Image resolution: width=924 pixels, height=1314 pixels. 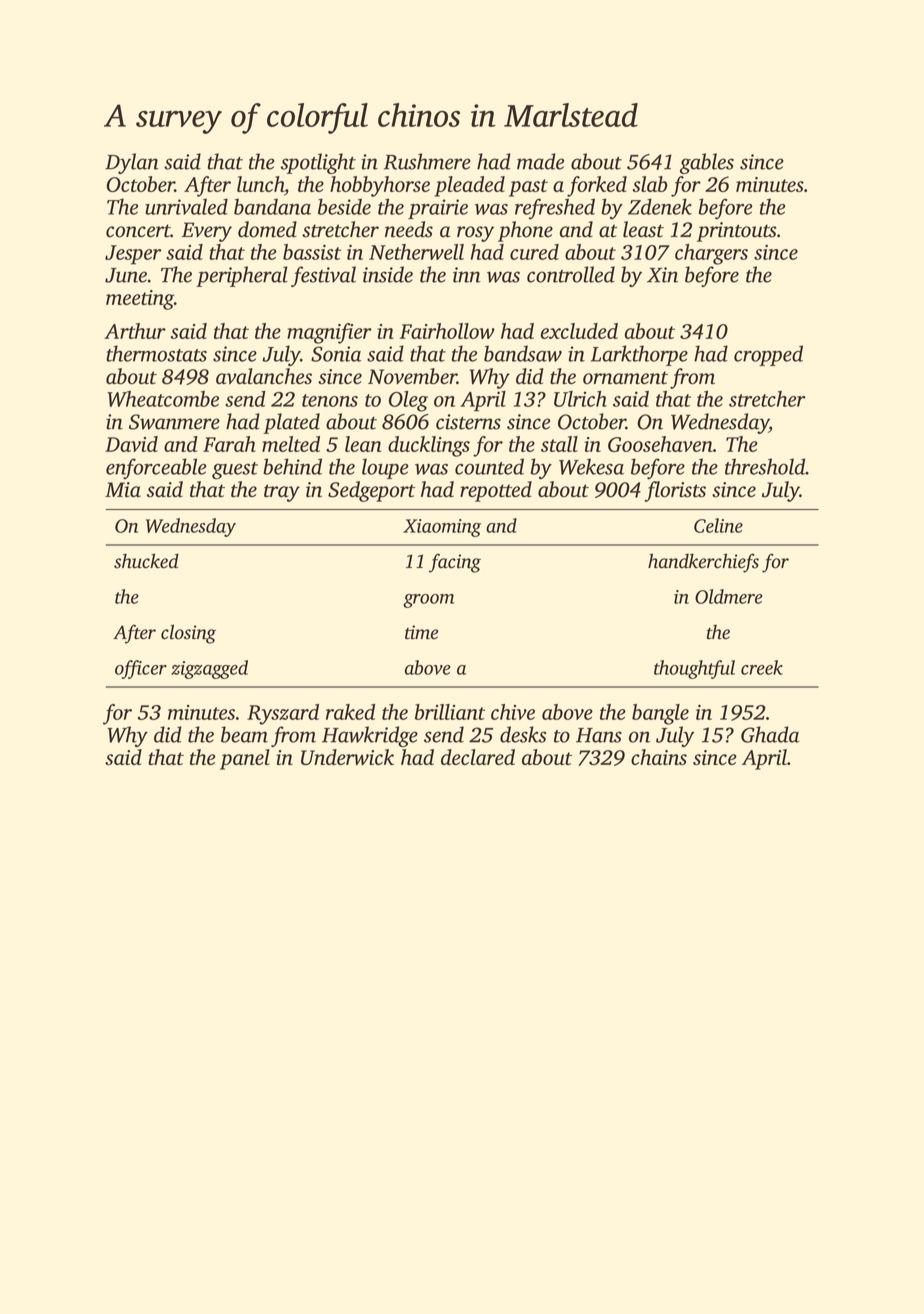 What do you see at coordinates (318, 163) in the screenshot?
I see `spotlight` at bounding box center [318, 163].
